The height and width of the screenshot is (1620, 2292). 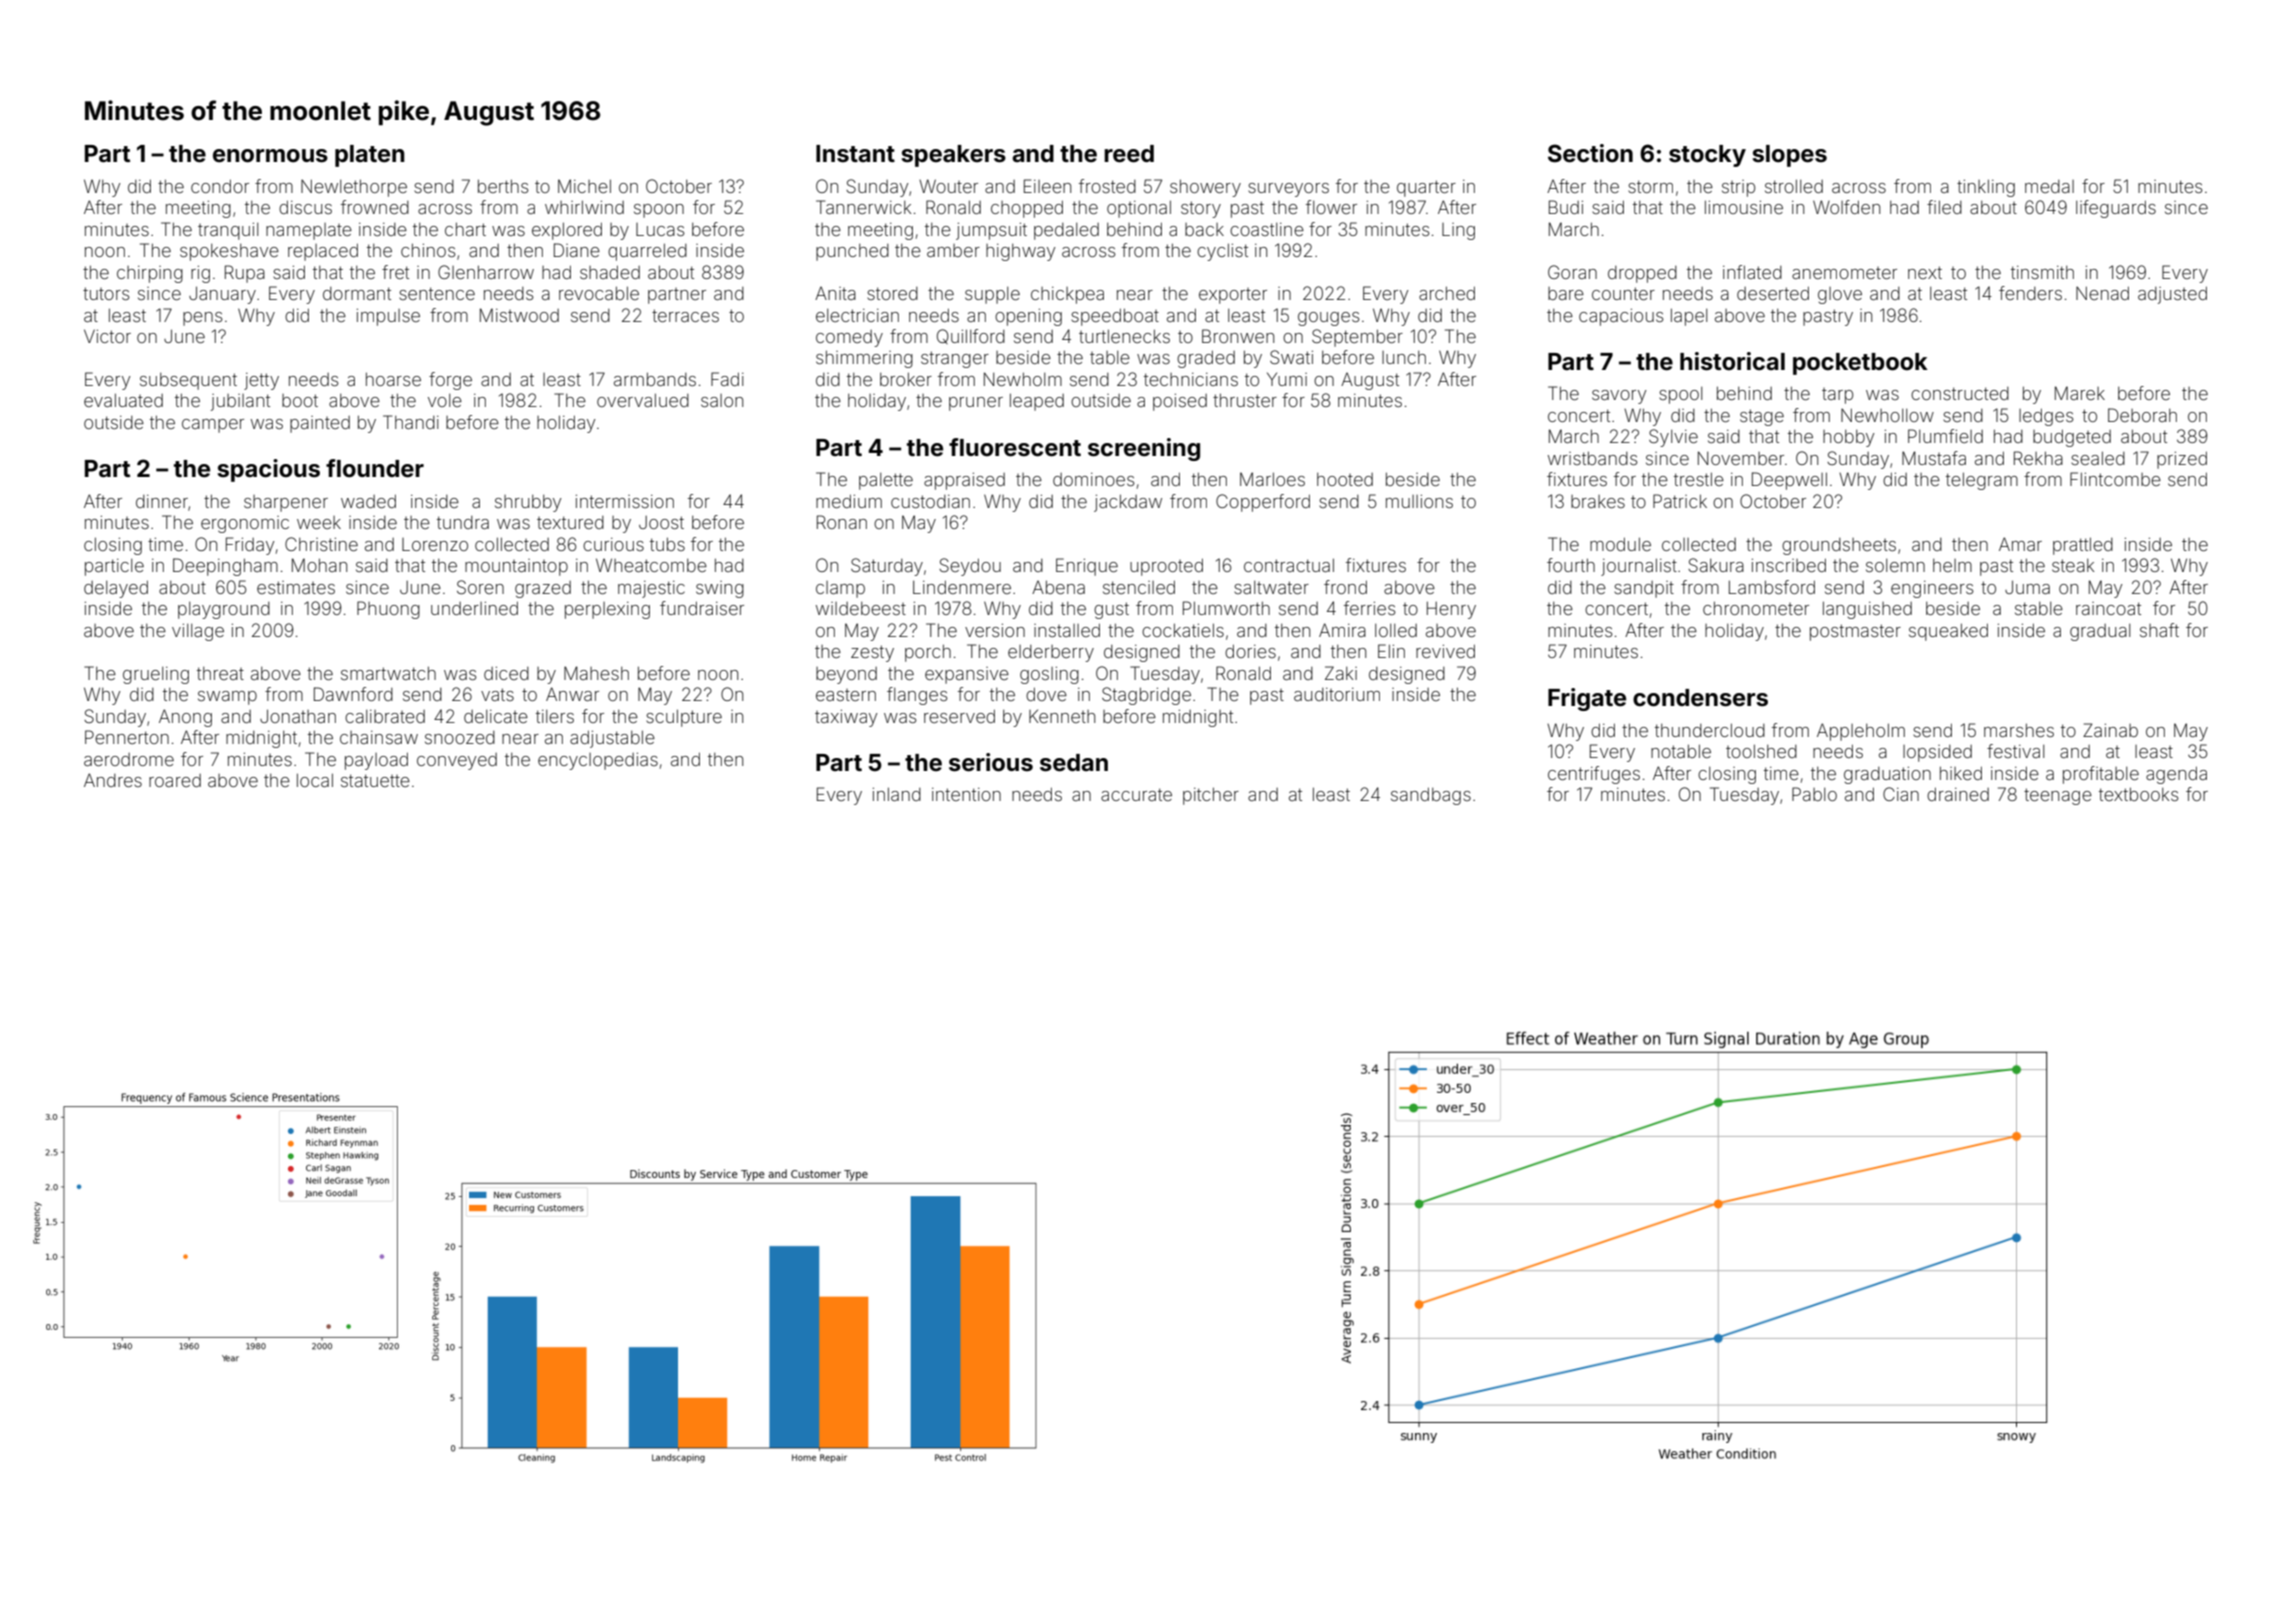 I want to click on centrifuges, so click(x=1594, y=775).
